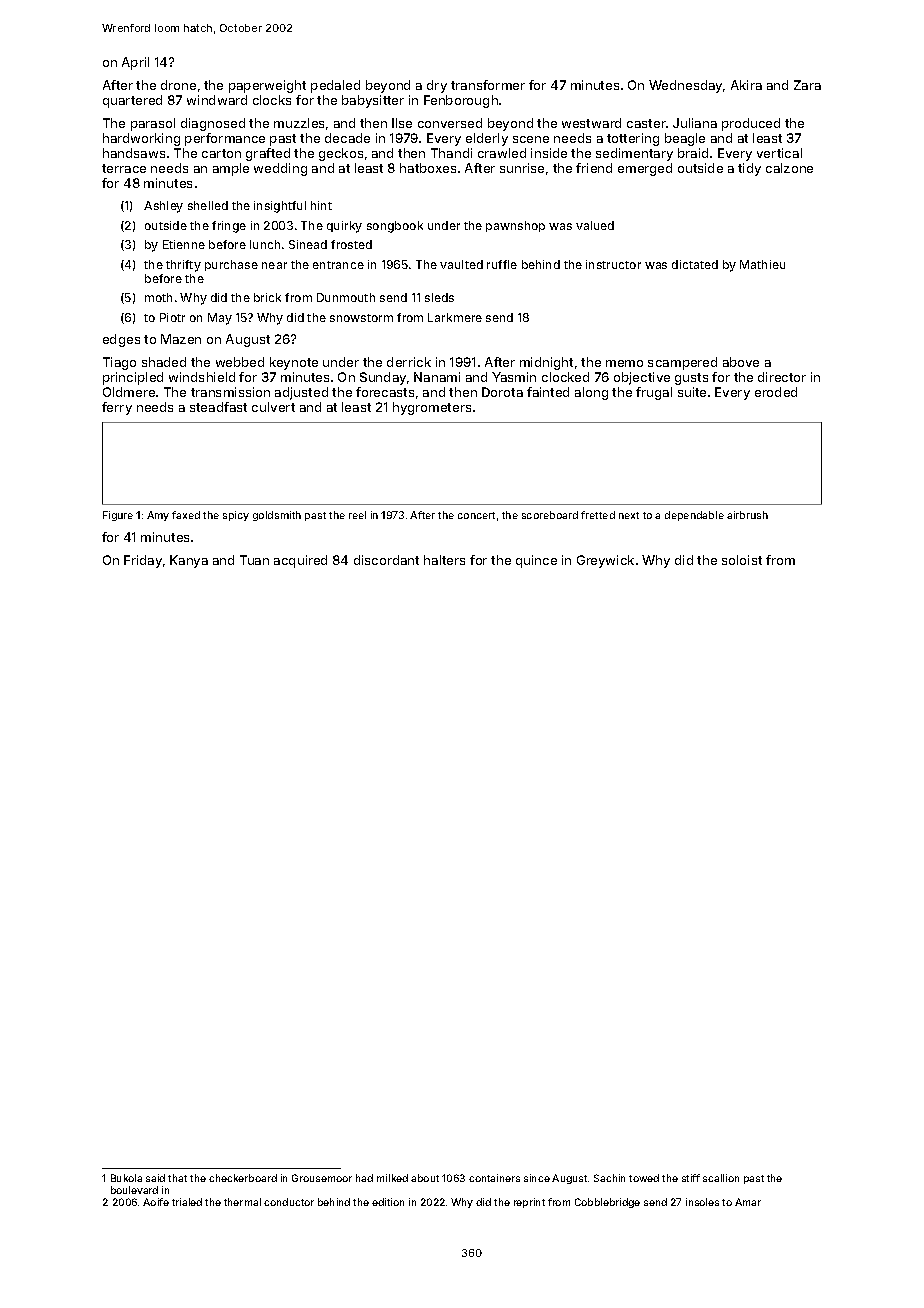  I want to click on Bukola, so click(126, 1178).
